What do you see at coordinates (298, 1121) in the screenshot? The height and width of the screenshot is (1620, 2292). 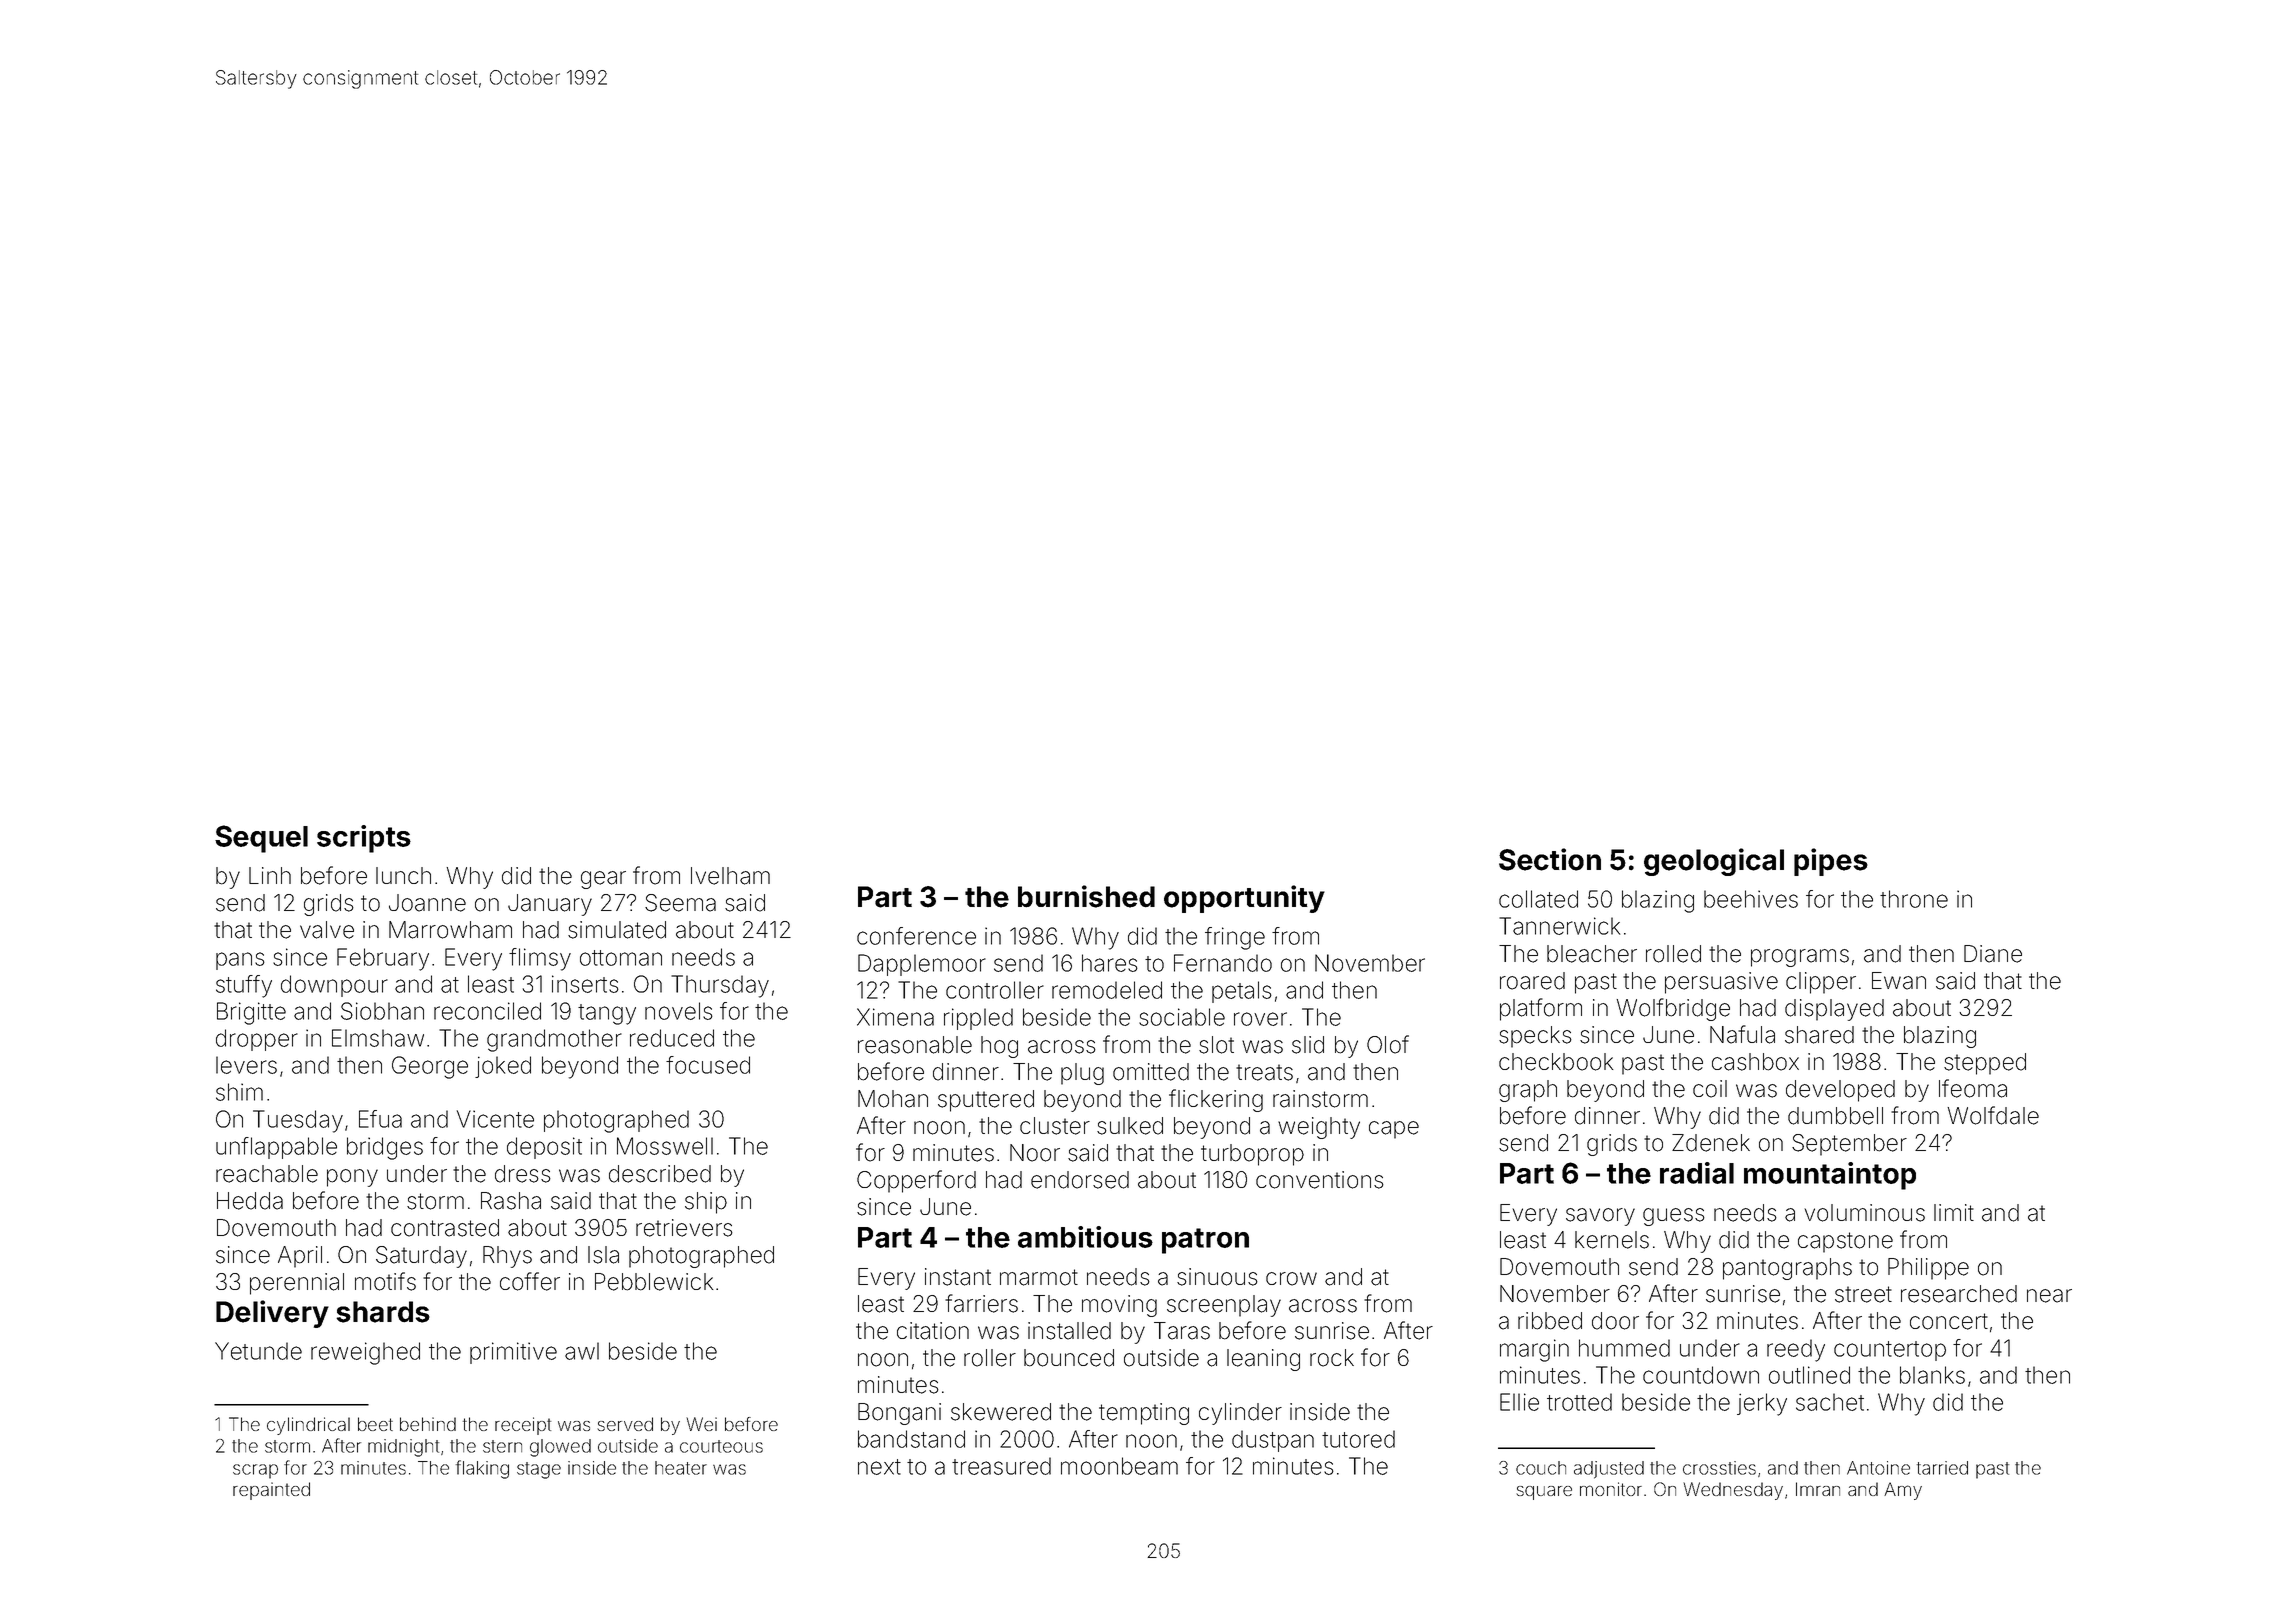 I see `Tuesday` at bounding box center [298, 1121].
